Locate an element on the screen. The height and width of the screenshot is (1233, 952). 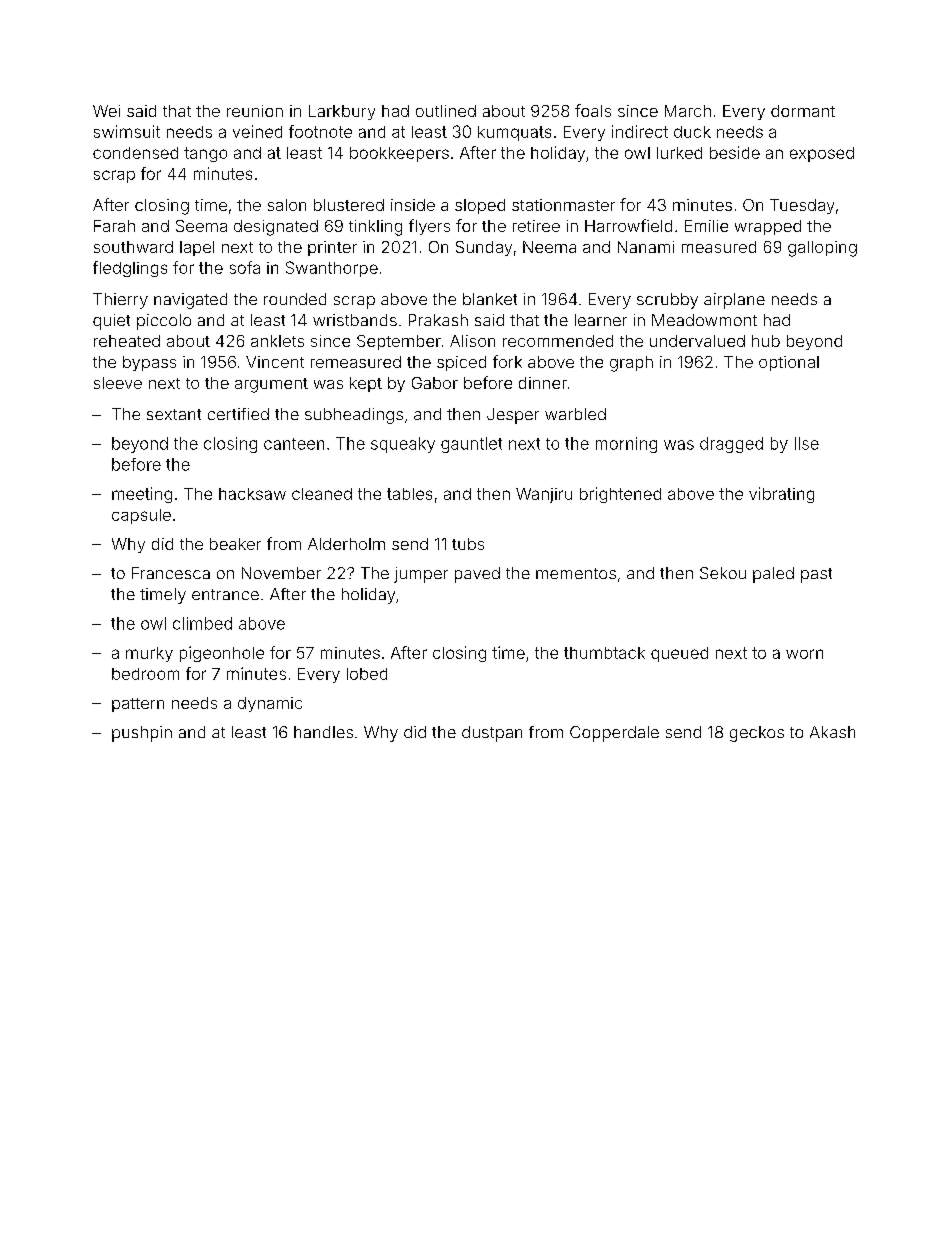
salon is located at coordinates (287, 205).
